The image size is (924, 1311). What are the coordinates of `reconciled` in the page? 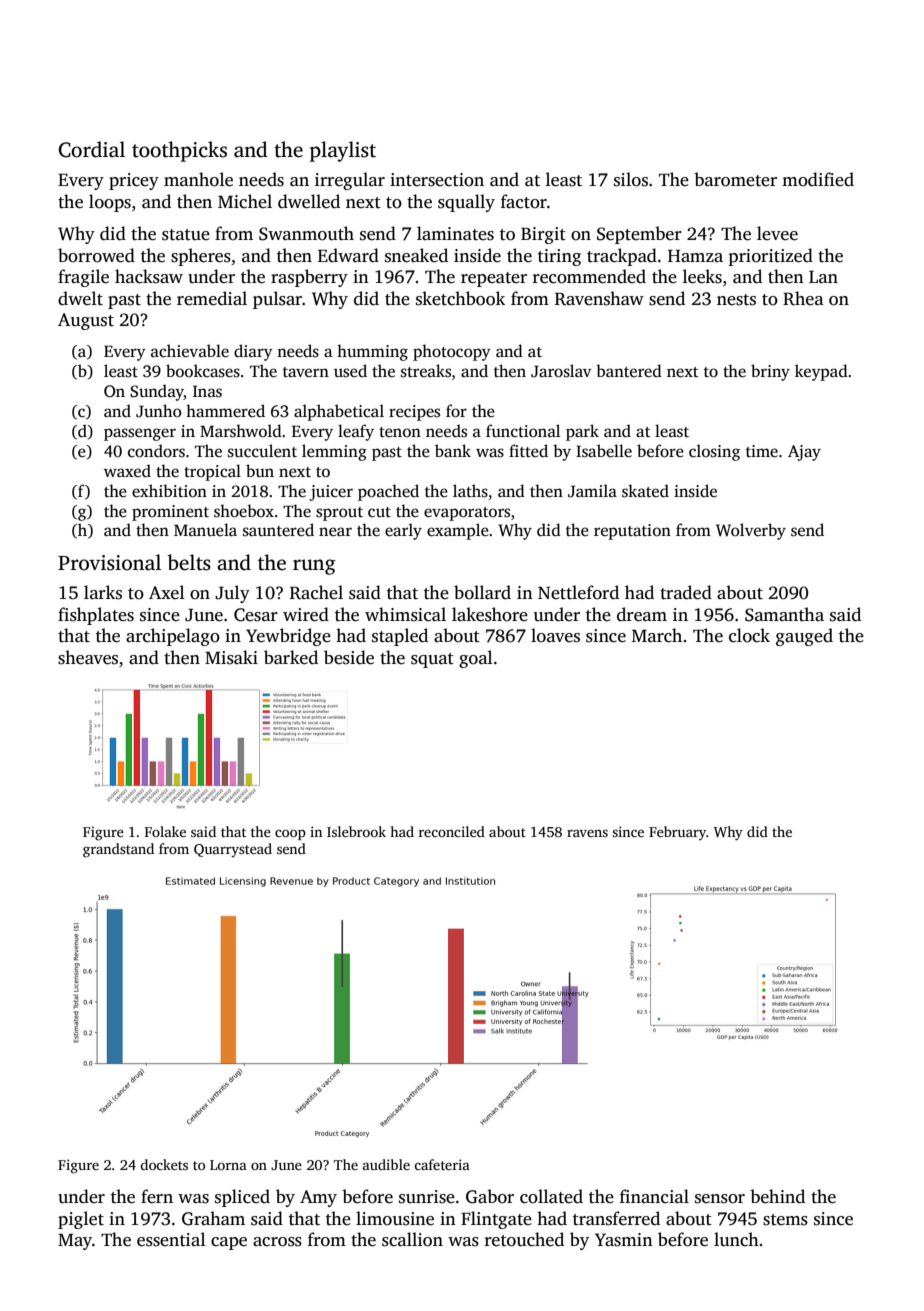 It's located at (452, 831).
